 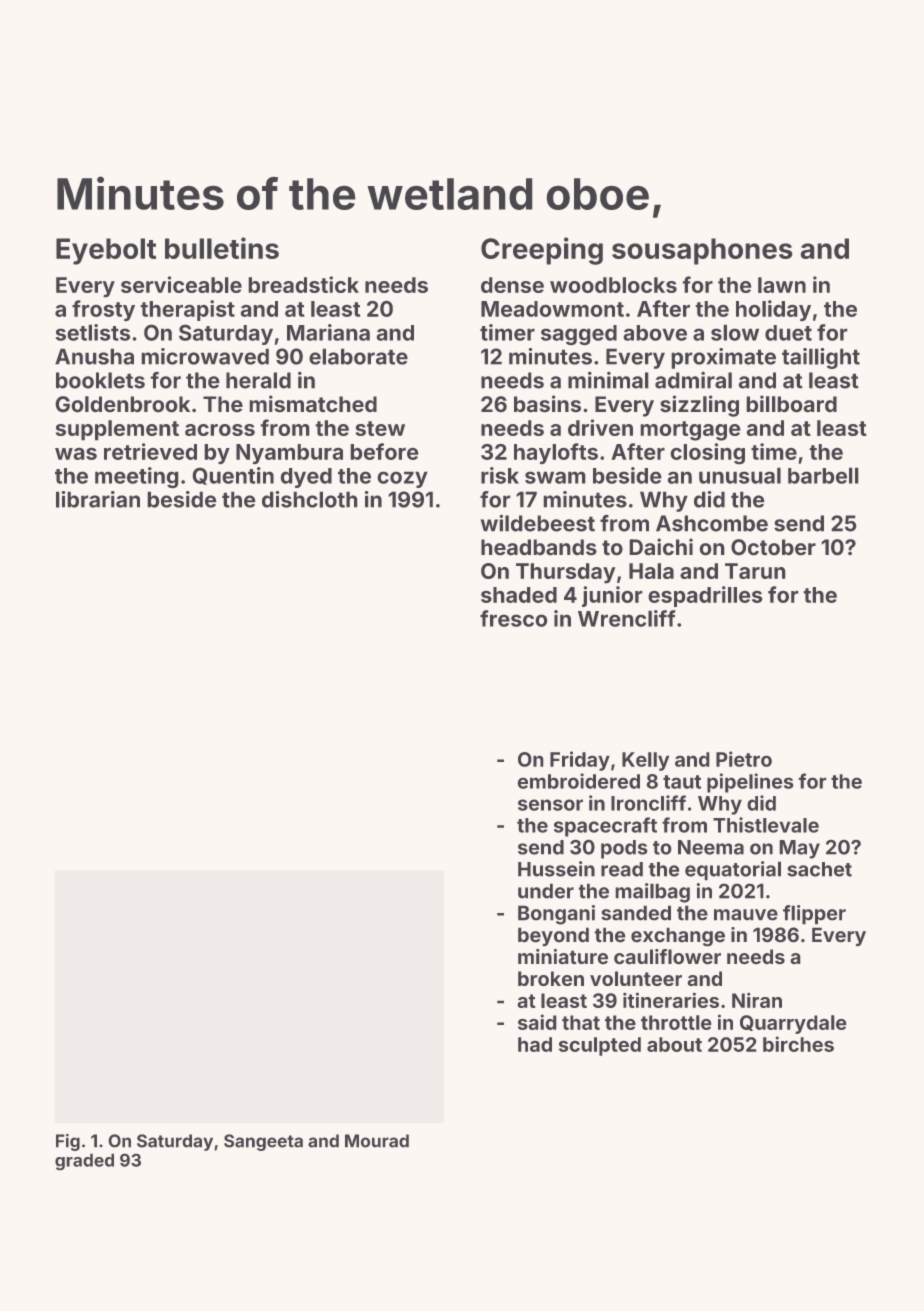 What do you see at coordinates (782, 285) in the document?
I see `lawn` at bounding box center [782, 285].
